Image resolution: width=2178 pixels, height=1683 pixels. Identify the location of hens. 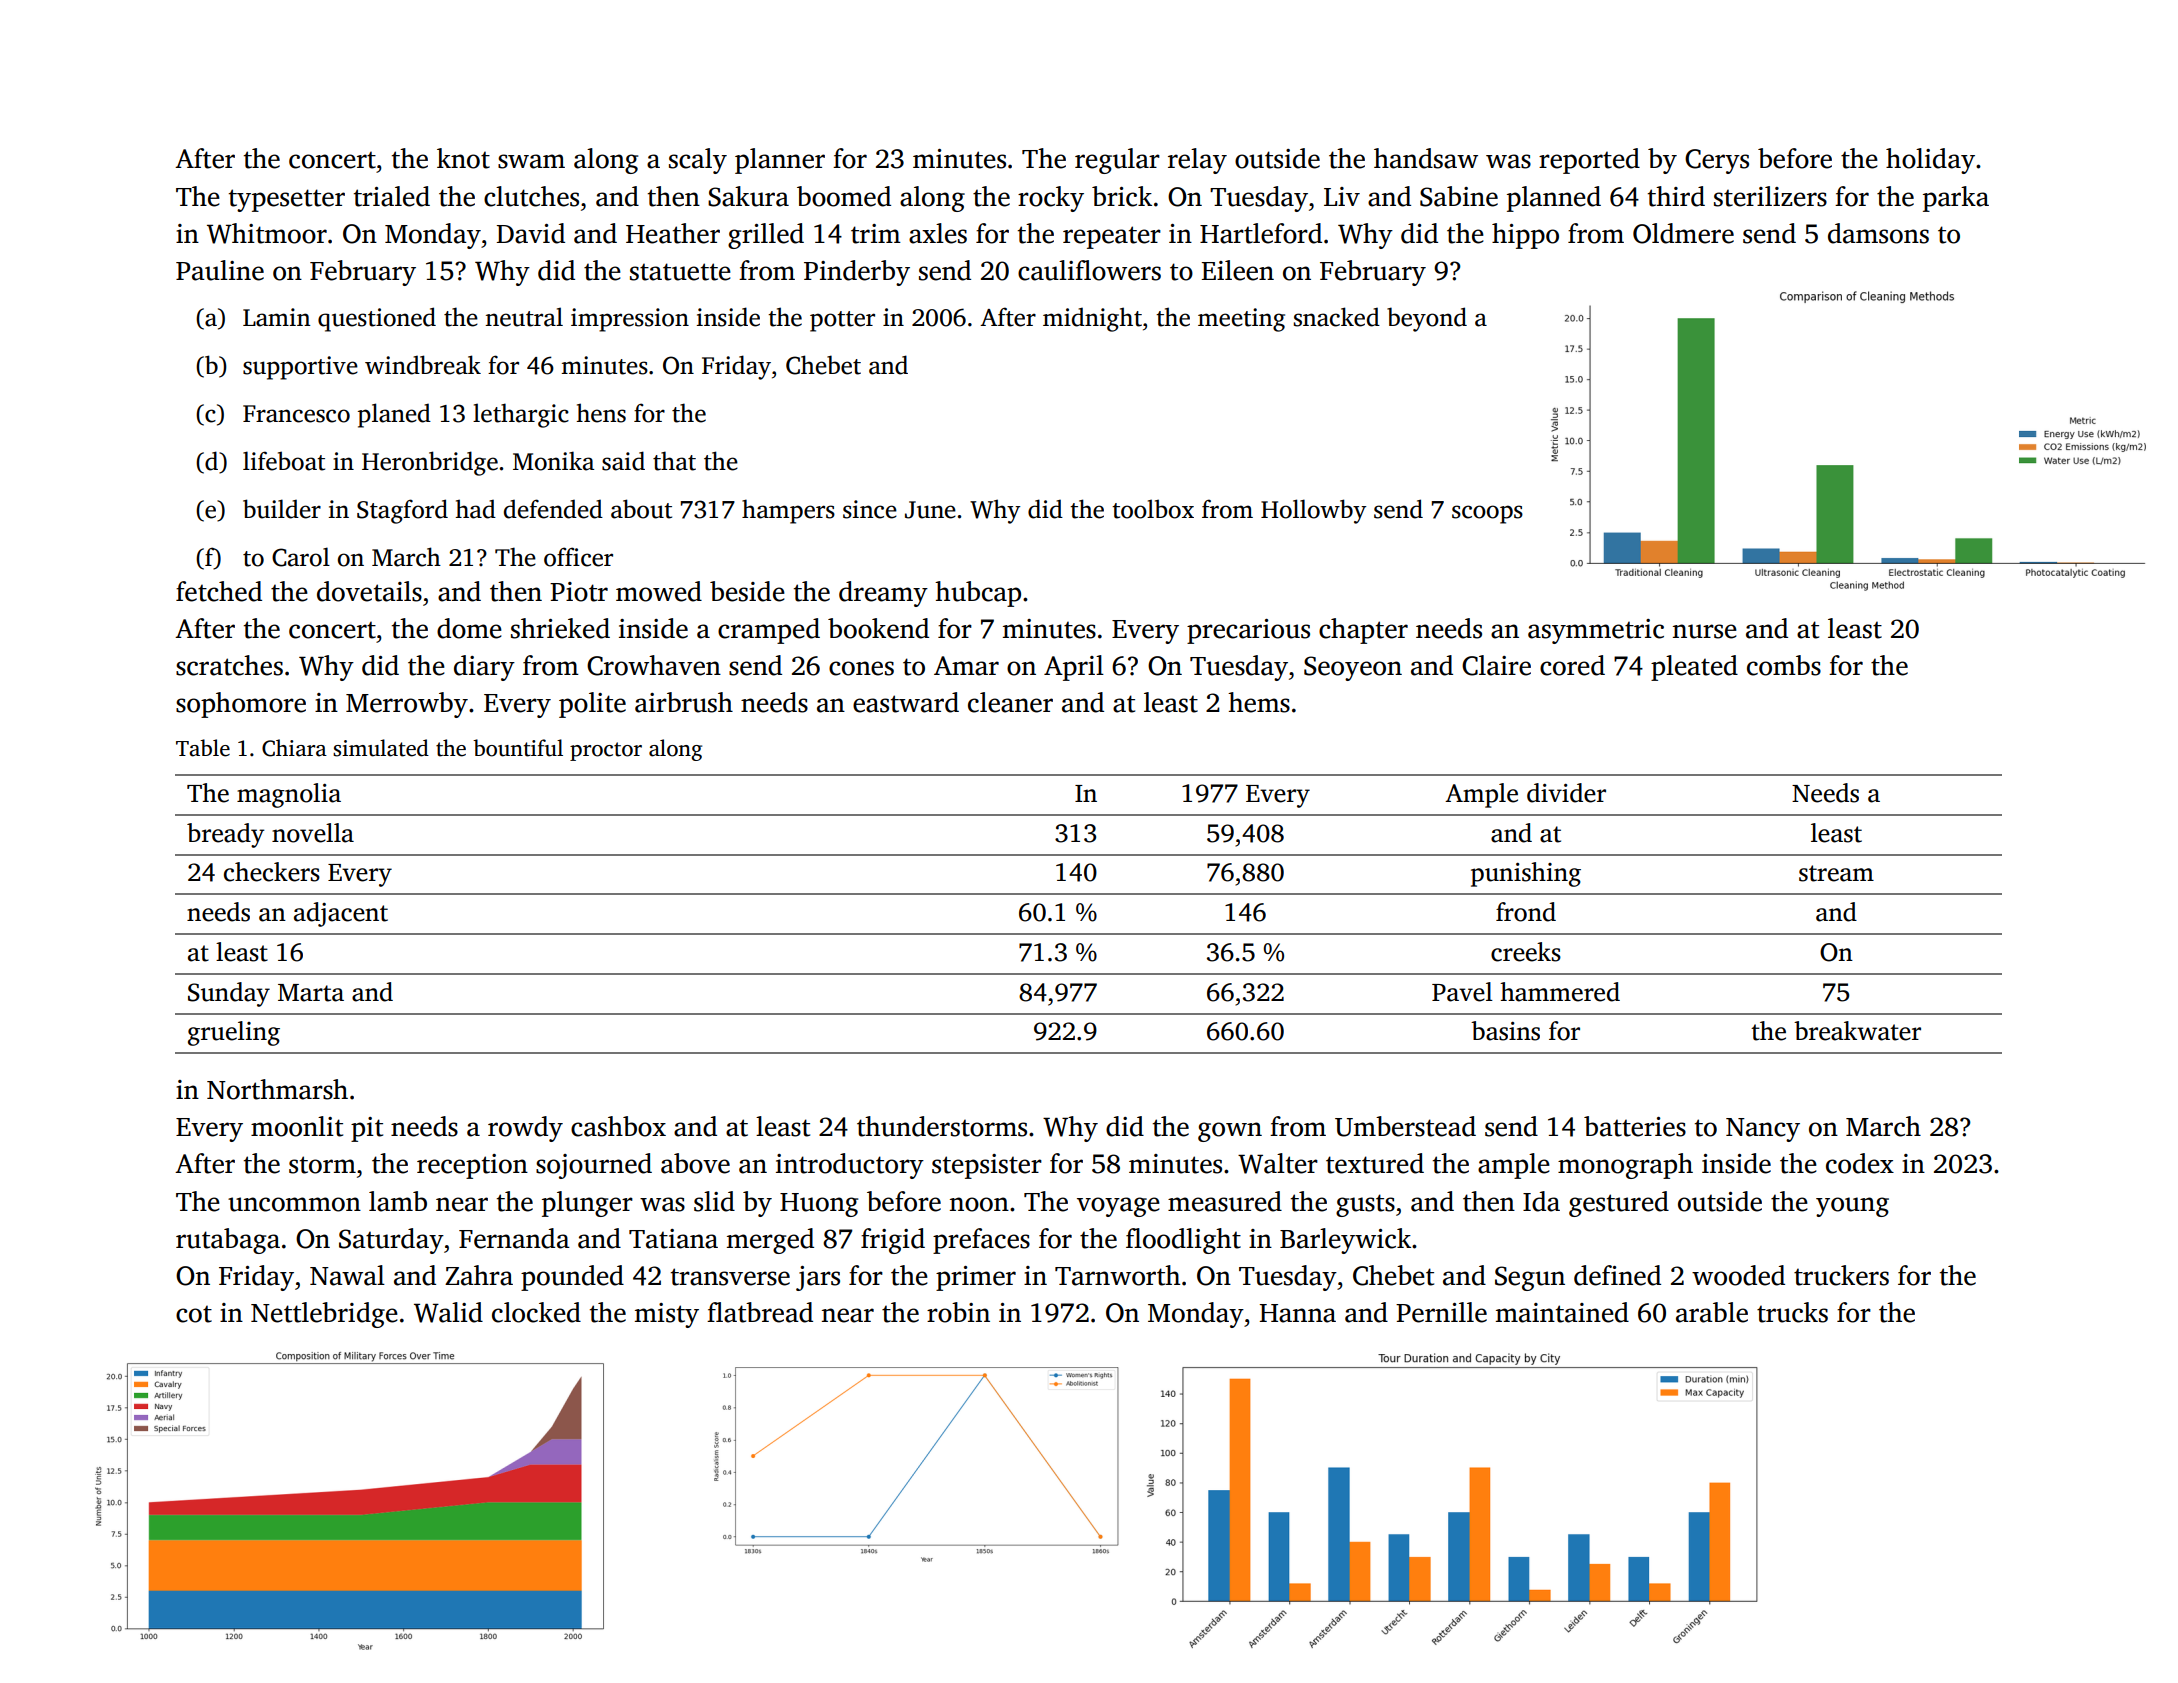
(601, 413).
